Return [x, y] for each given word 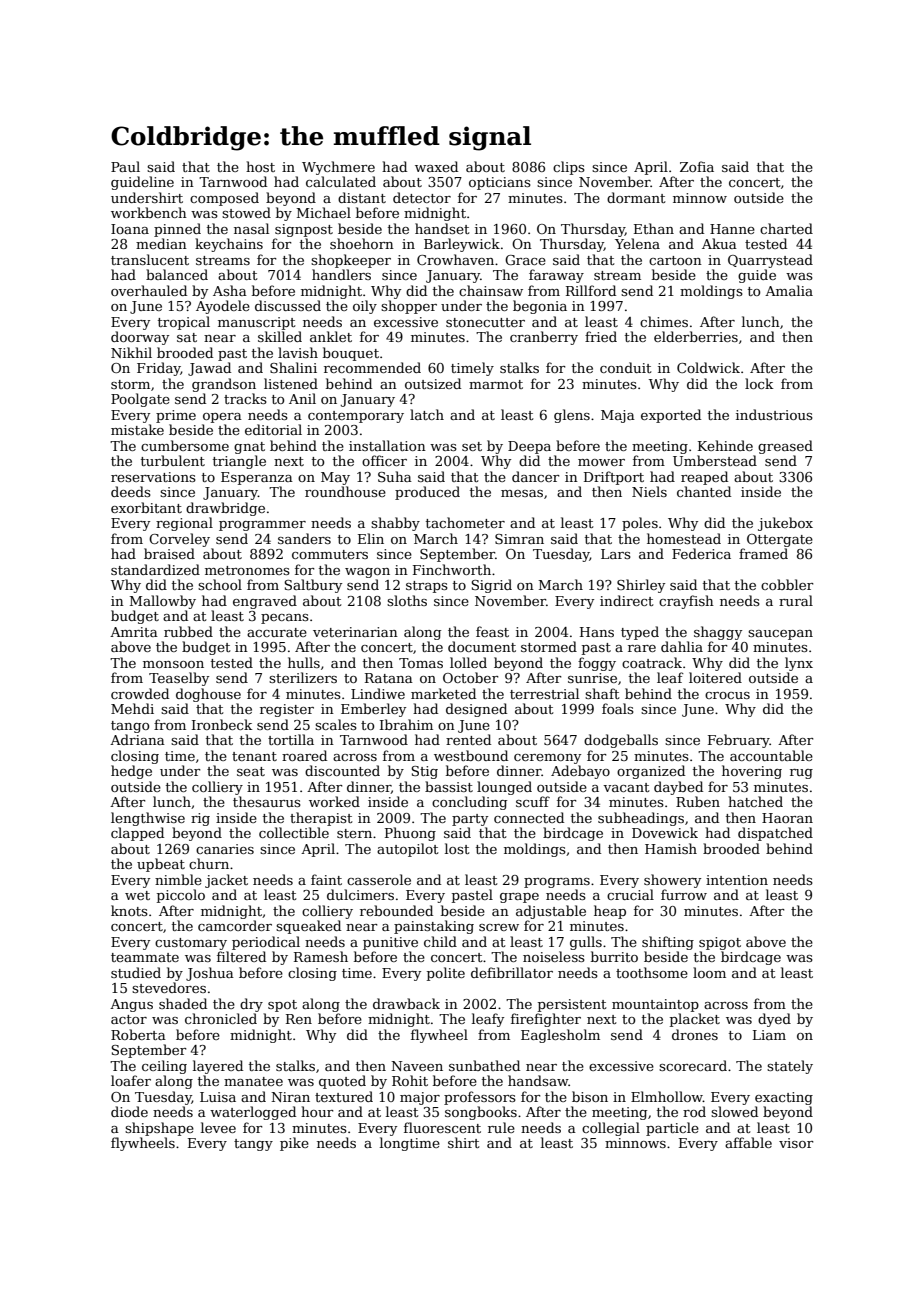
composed [224, 199]
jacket [226, 881]
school [220, 584]
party [470, 820]
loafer [131, 1080]
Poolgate [140, 400]
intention [737, 880]
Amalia [789, 290]
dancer [536, 476]
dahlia [682, 646]
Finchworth [452, 569]
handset [442, 228]
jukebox [785, 524]
